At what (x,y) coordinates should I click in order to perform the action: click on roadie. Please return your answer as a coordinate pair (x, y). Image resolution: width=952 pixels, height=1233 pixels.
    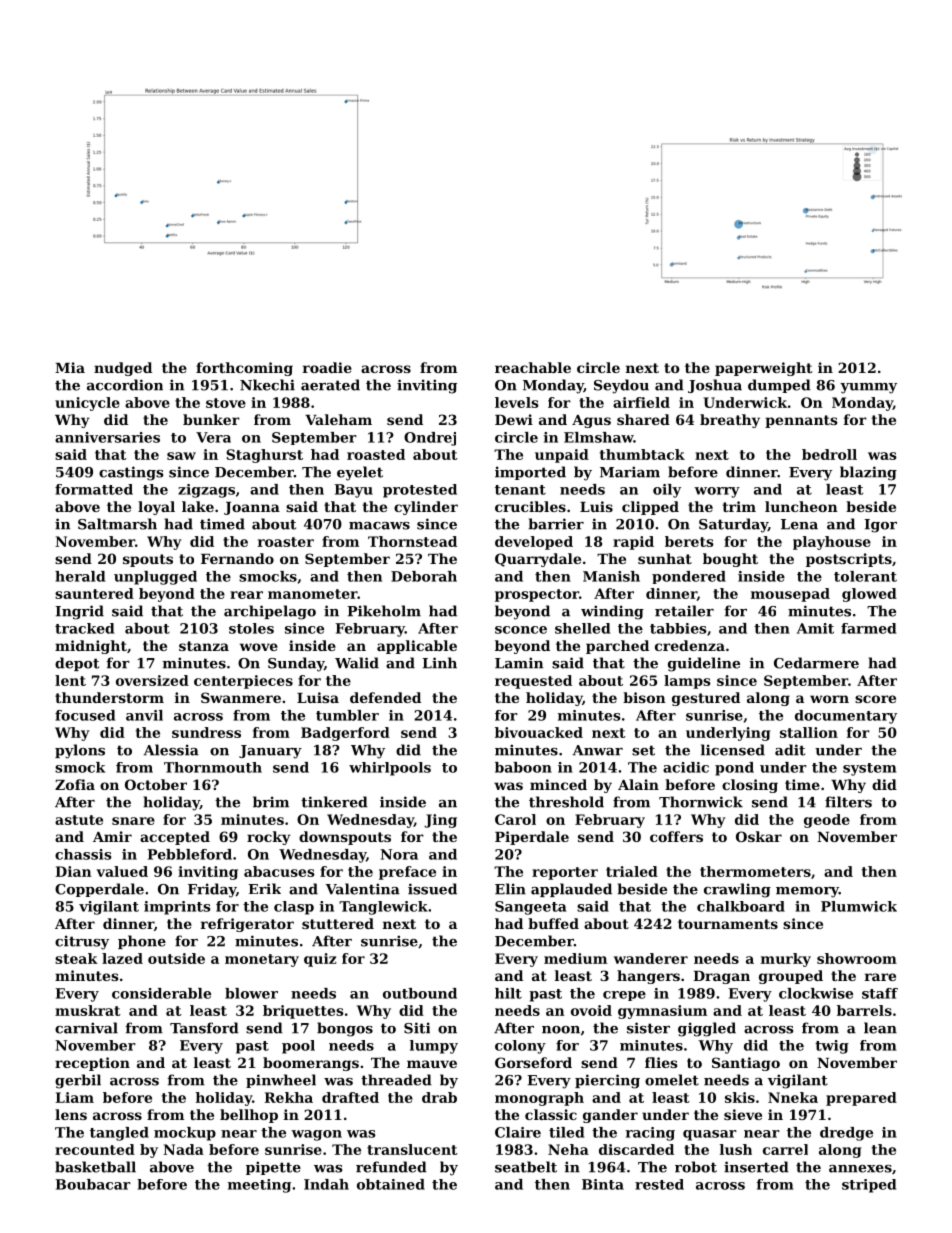
    Looking at the image, I should click on (327, 367).
